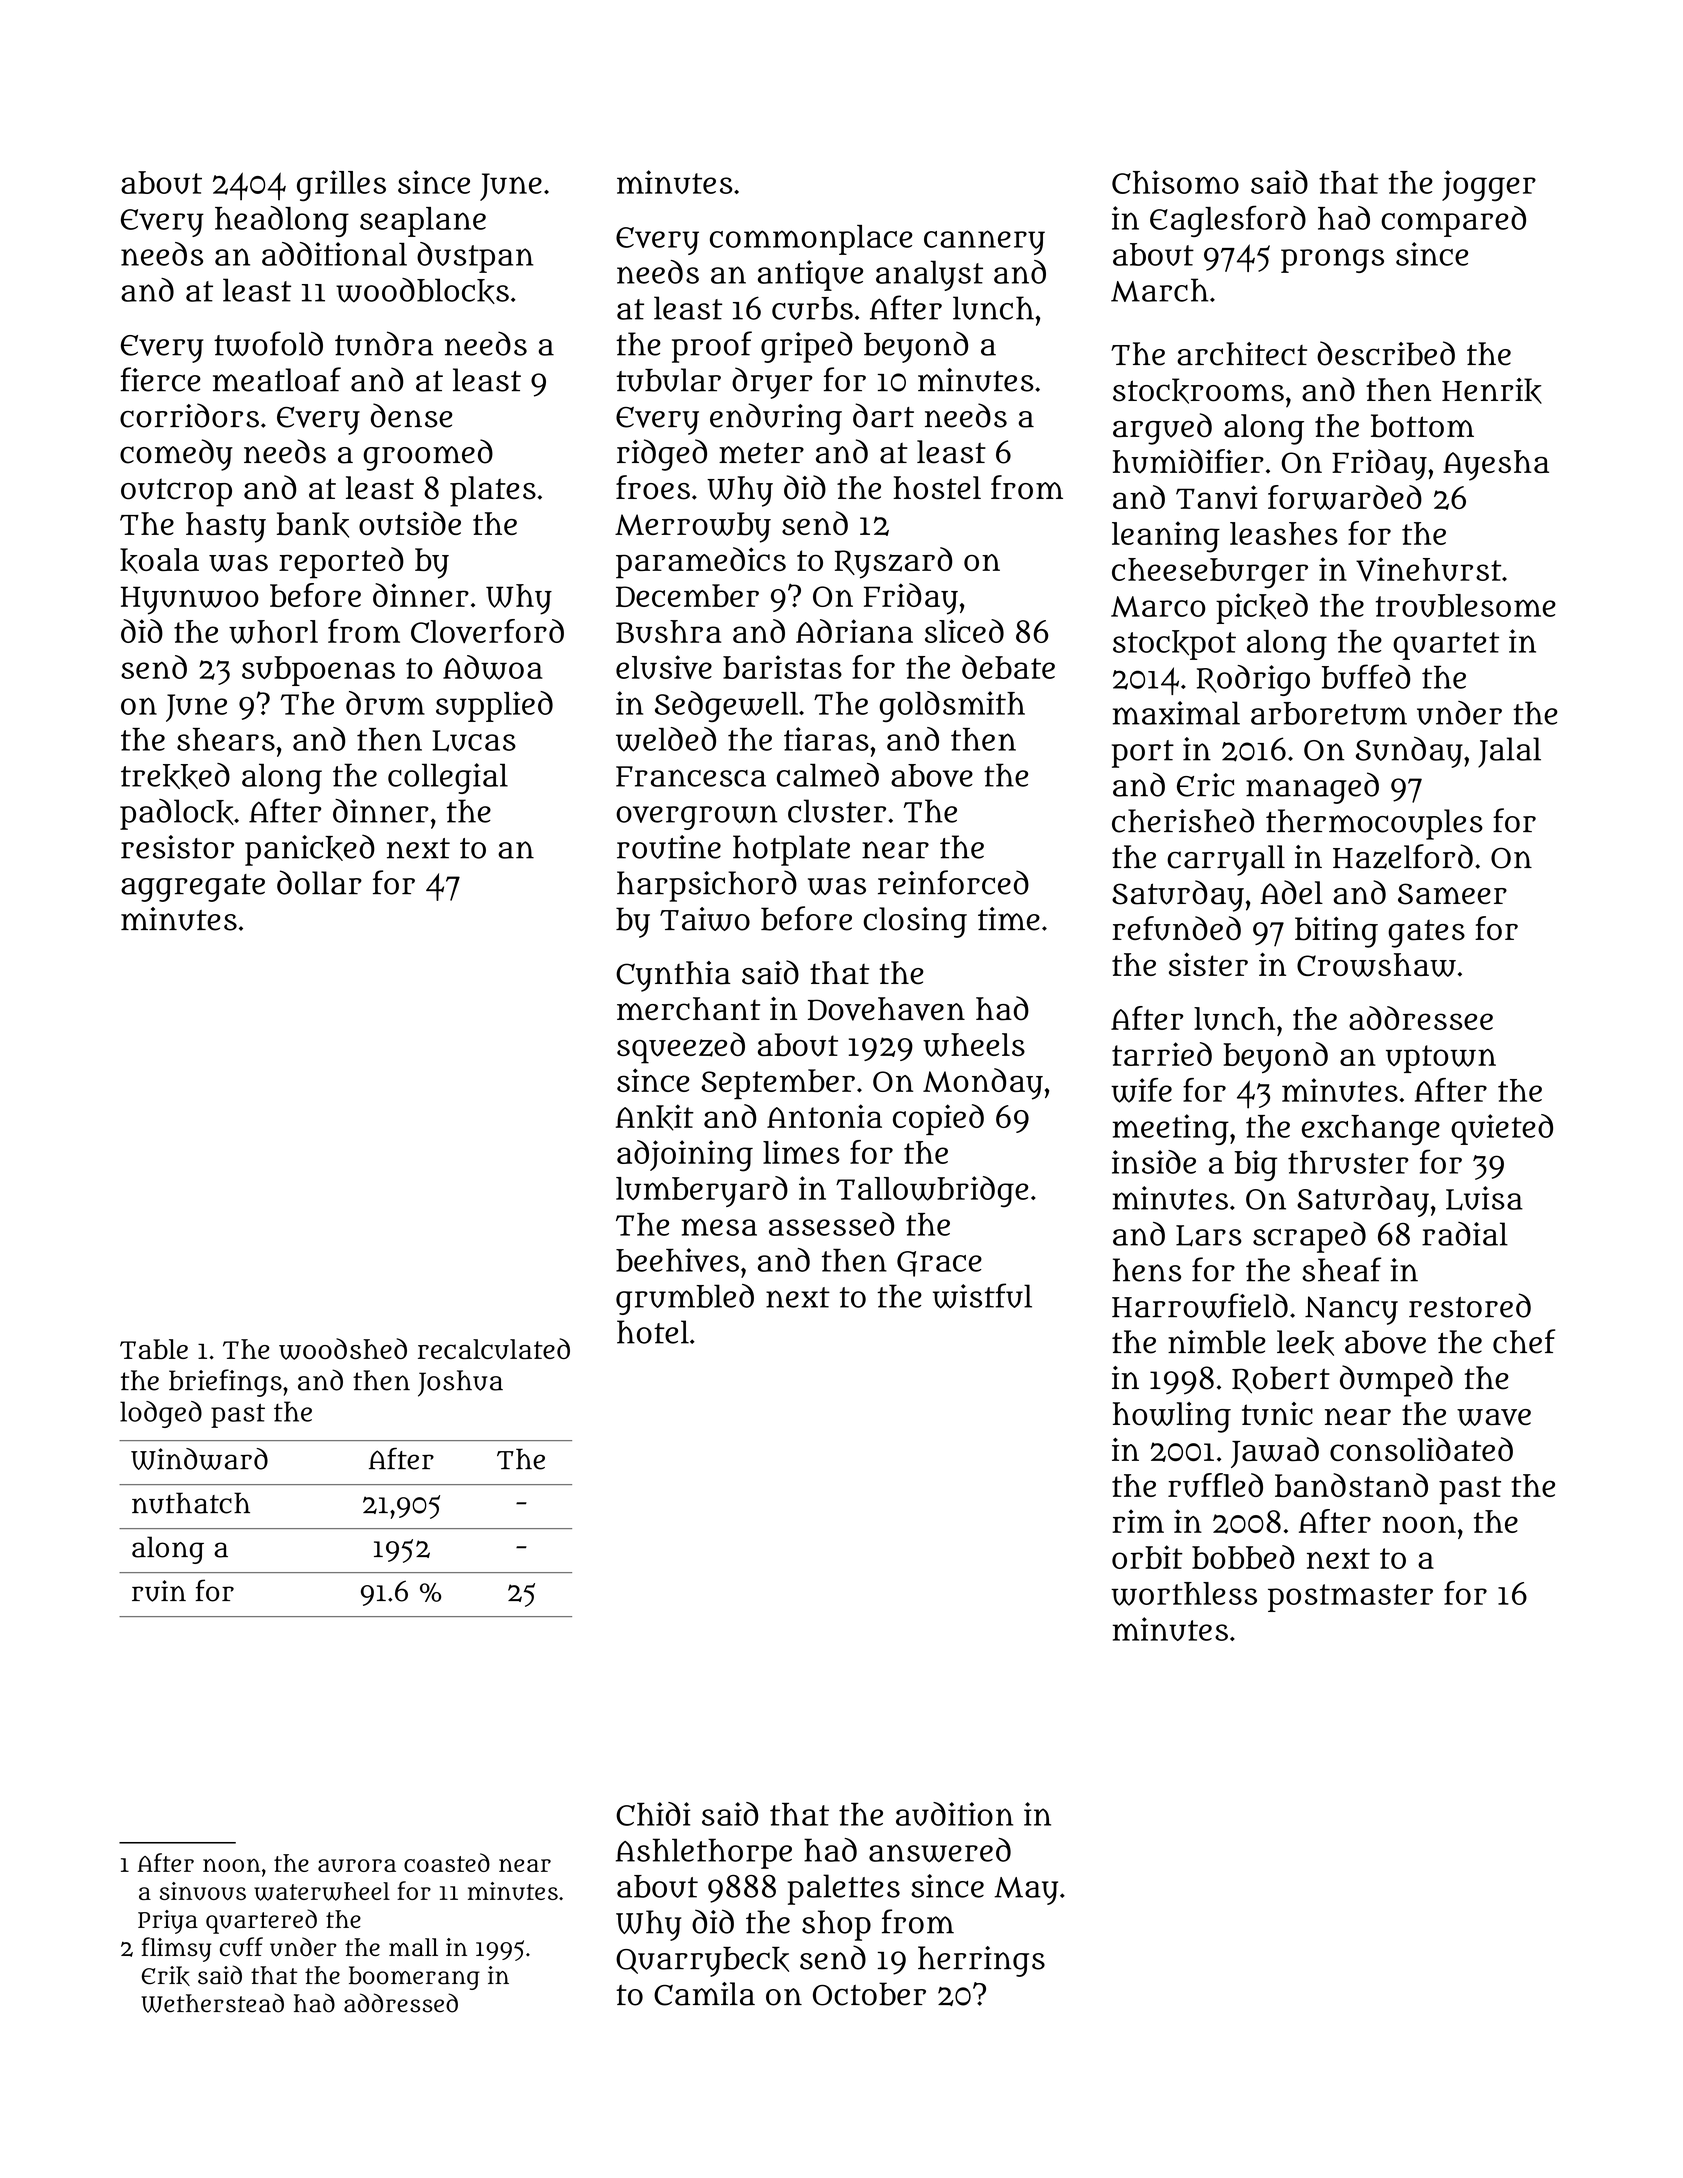 The image size is (1683, 2178). What do you see at coordinates (705, 919) in the screenshot?
I see `Taiwo` at bounding box center [705, 919].
